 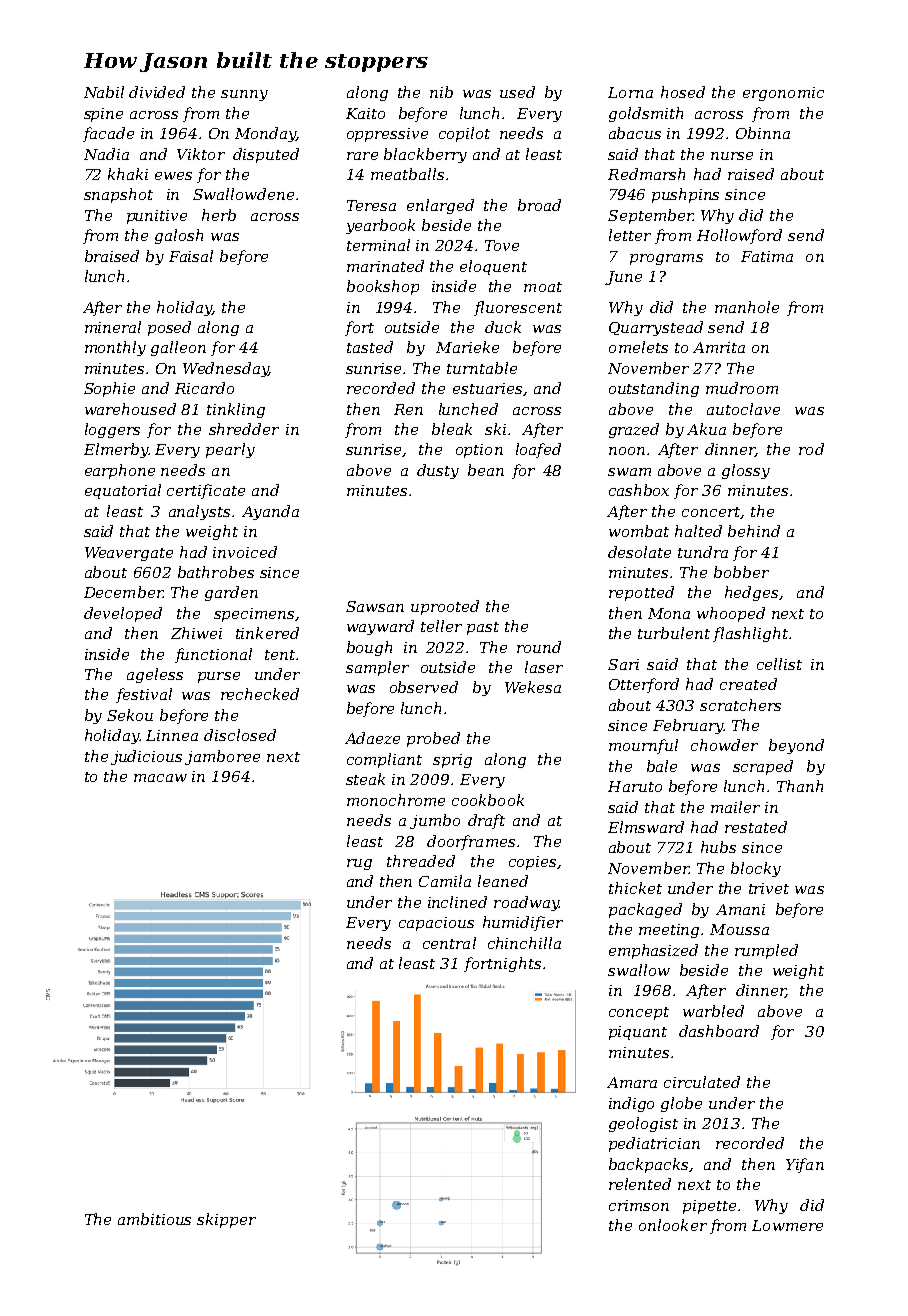 What do you see at coordinates (503, 327) in the screenshot?
I see `duck` at bounding box center [503, 327].
